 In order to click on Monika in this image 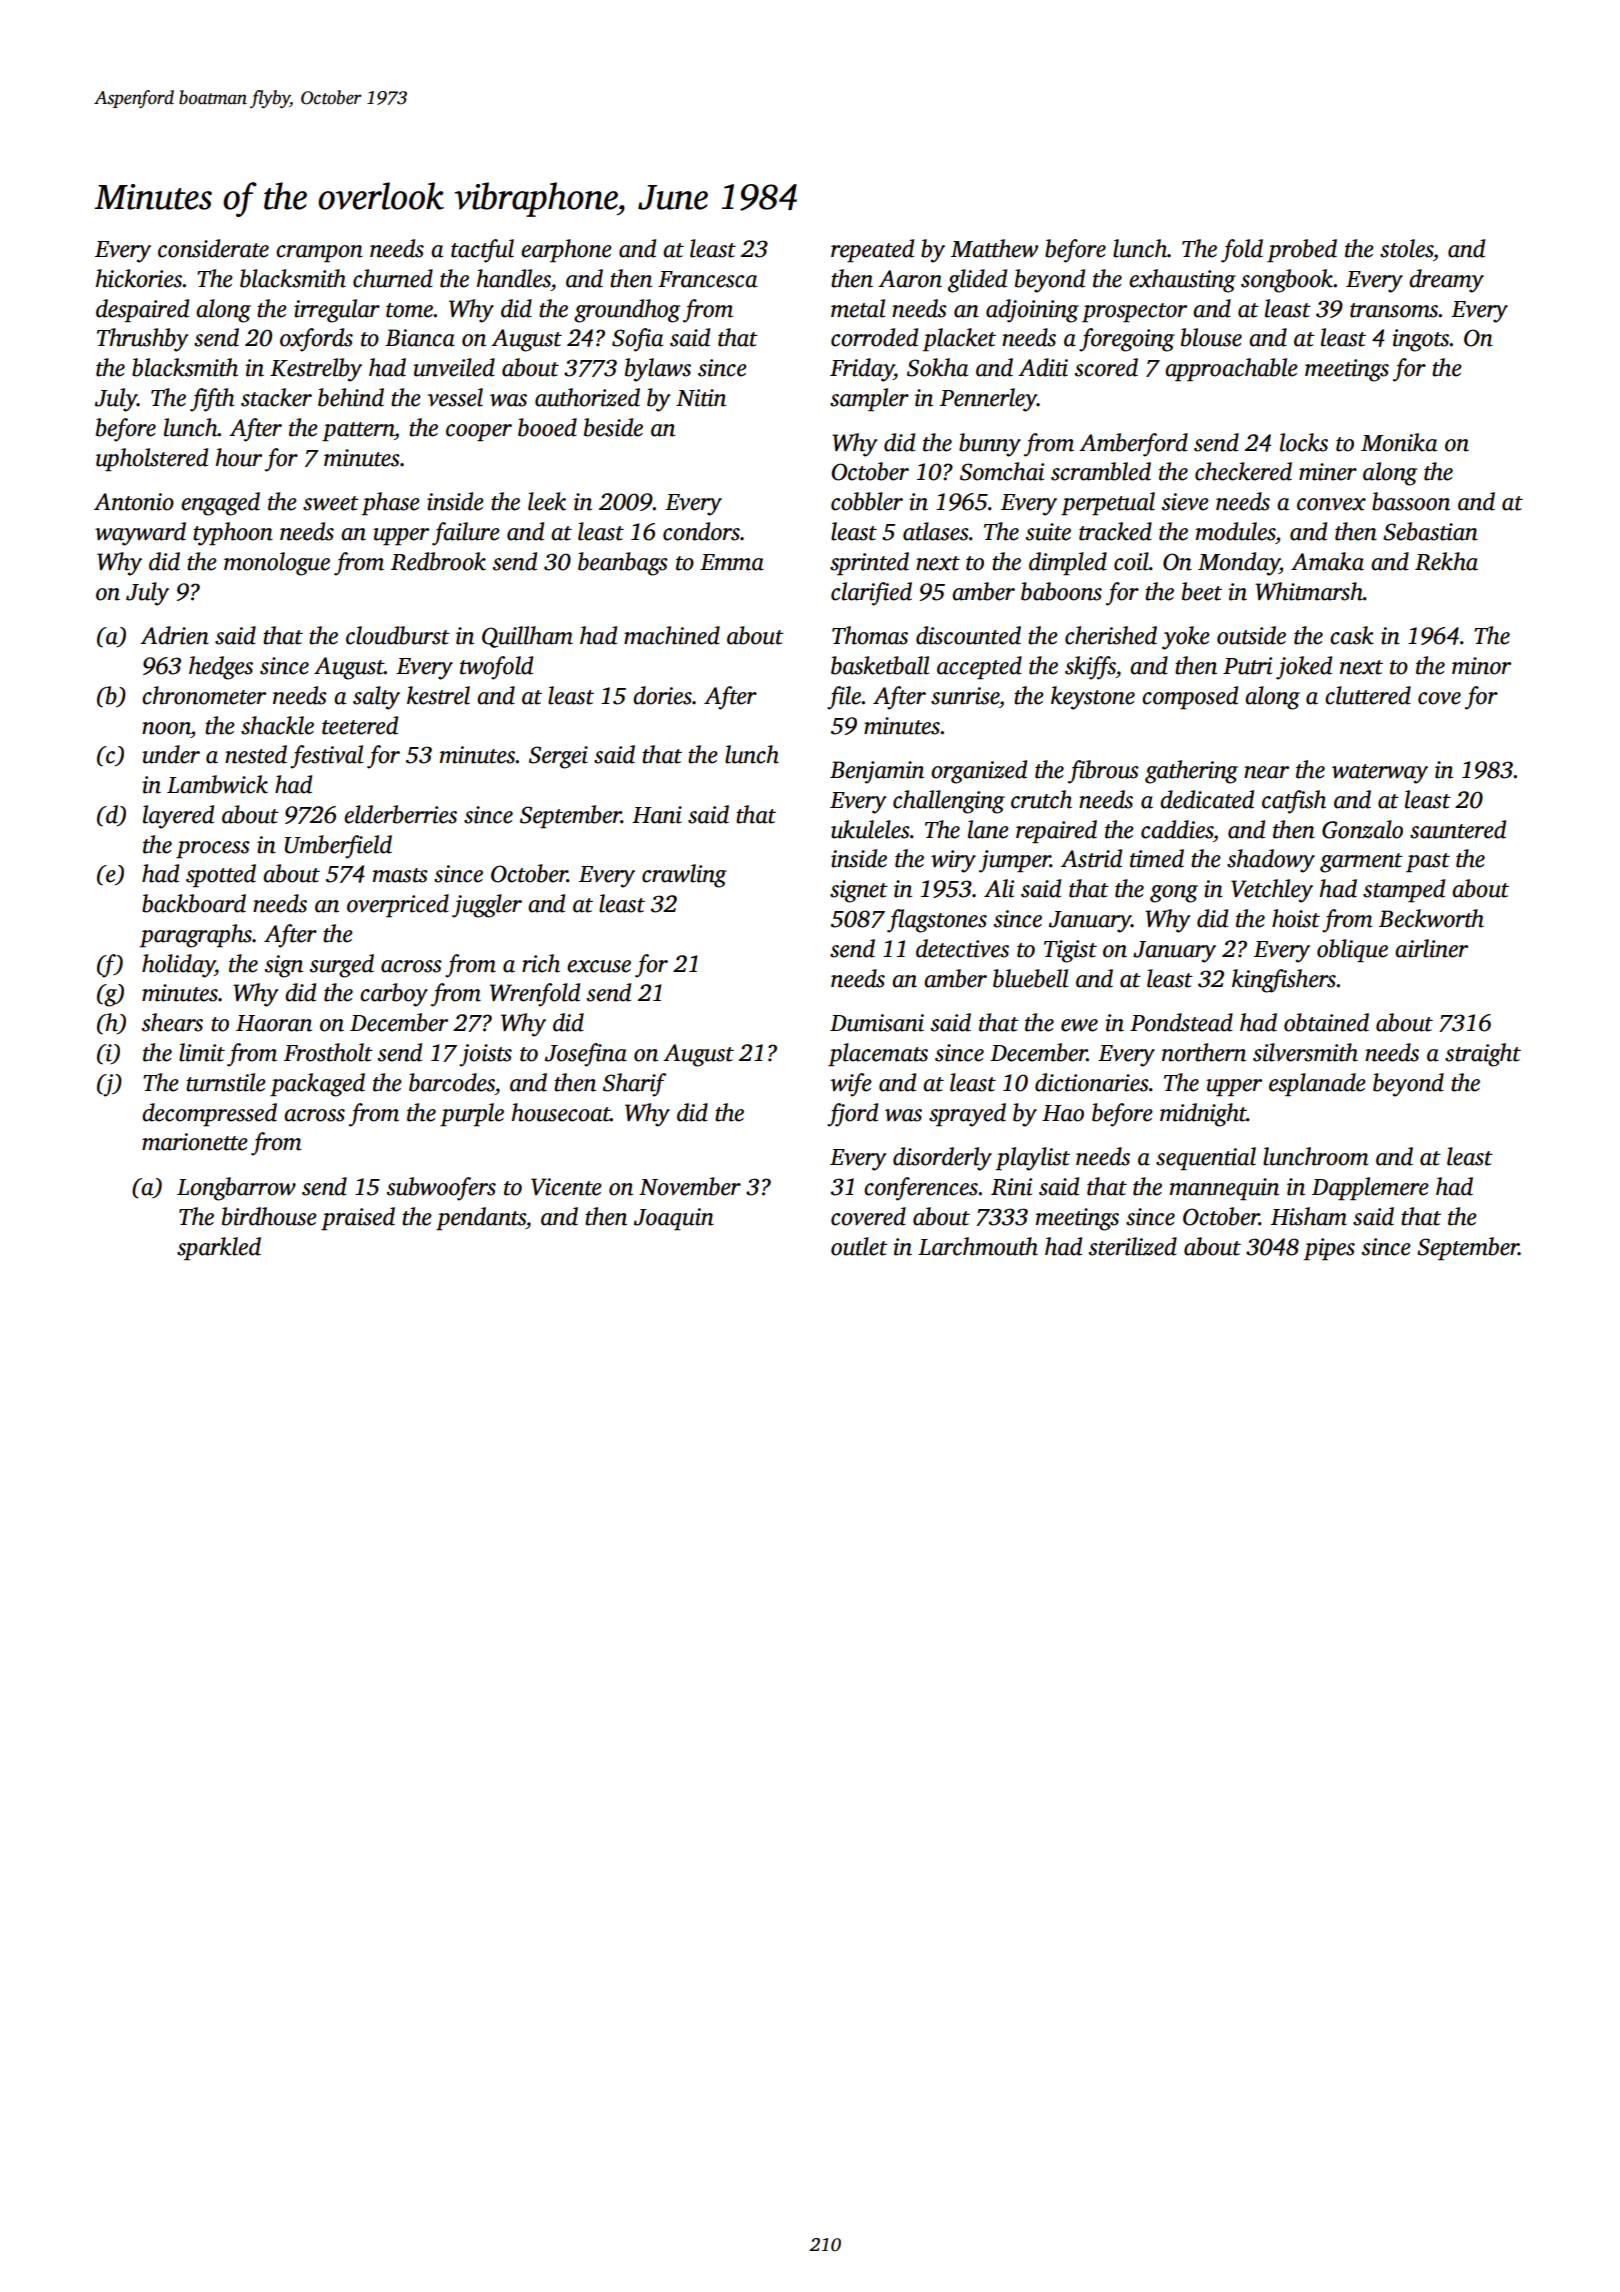, I will do `click(1399, 442)`.
